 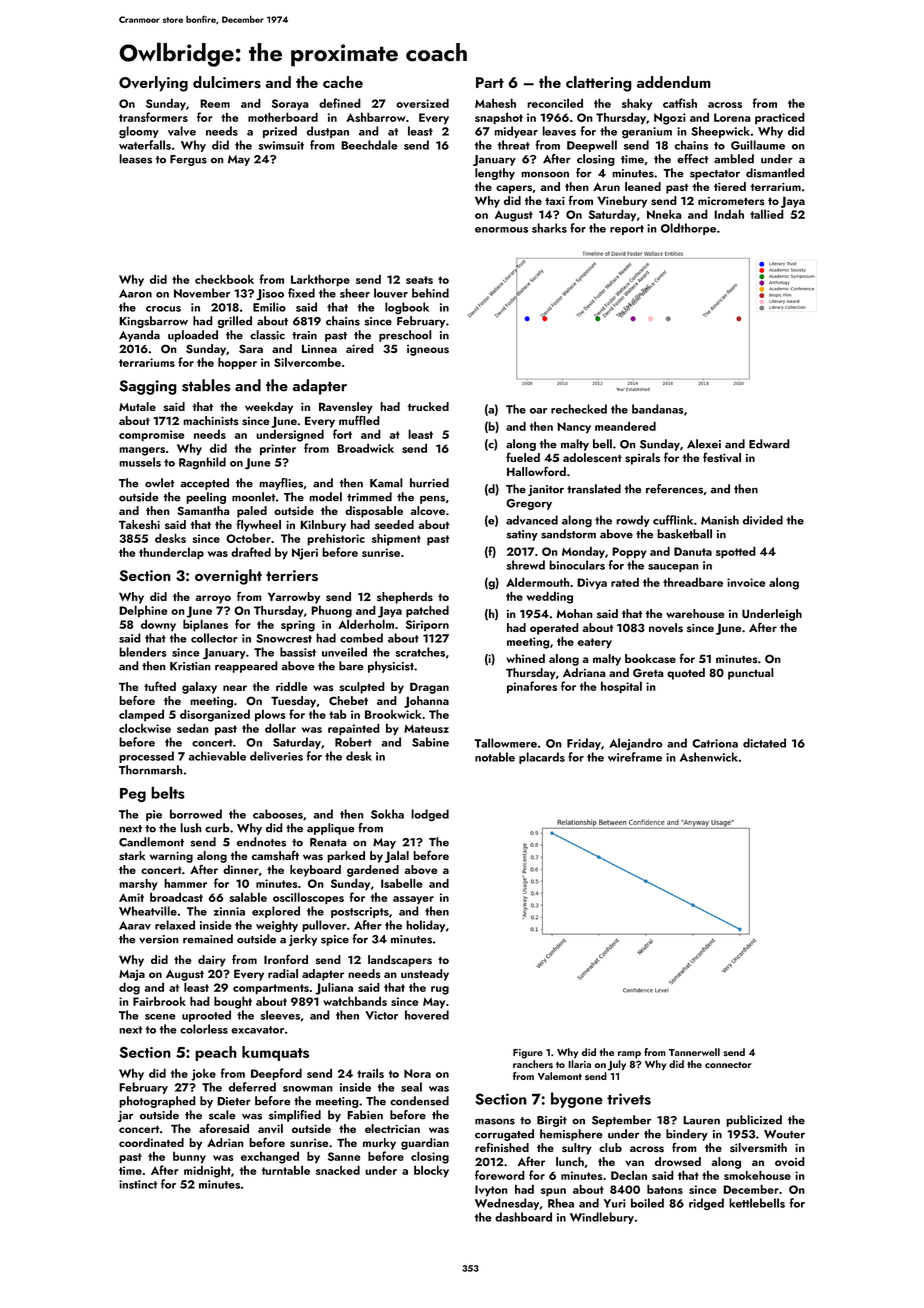 I want to click on dairy, so click(x=212, y=961).
